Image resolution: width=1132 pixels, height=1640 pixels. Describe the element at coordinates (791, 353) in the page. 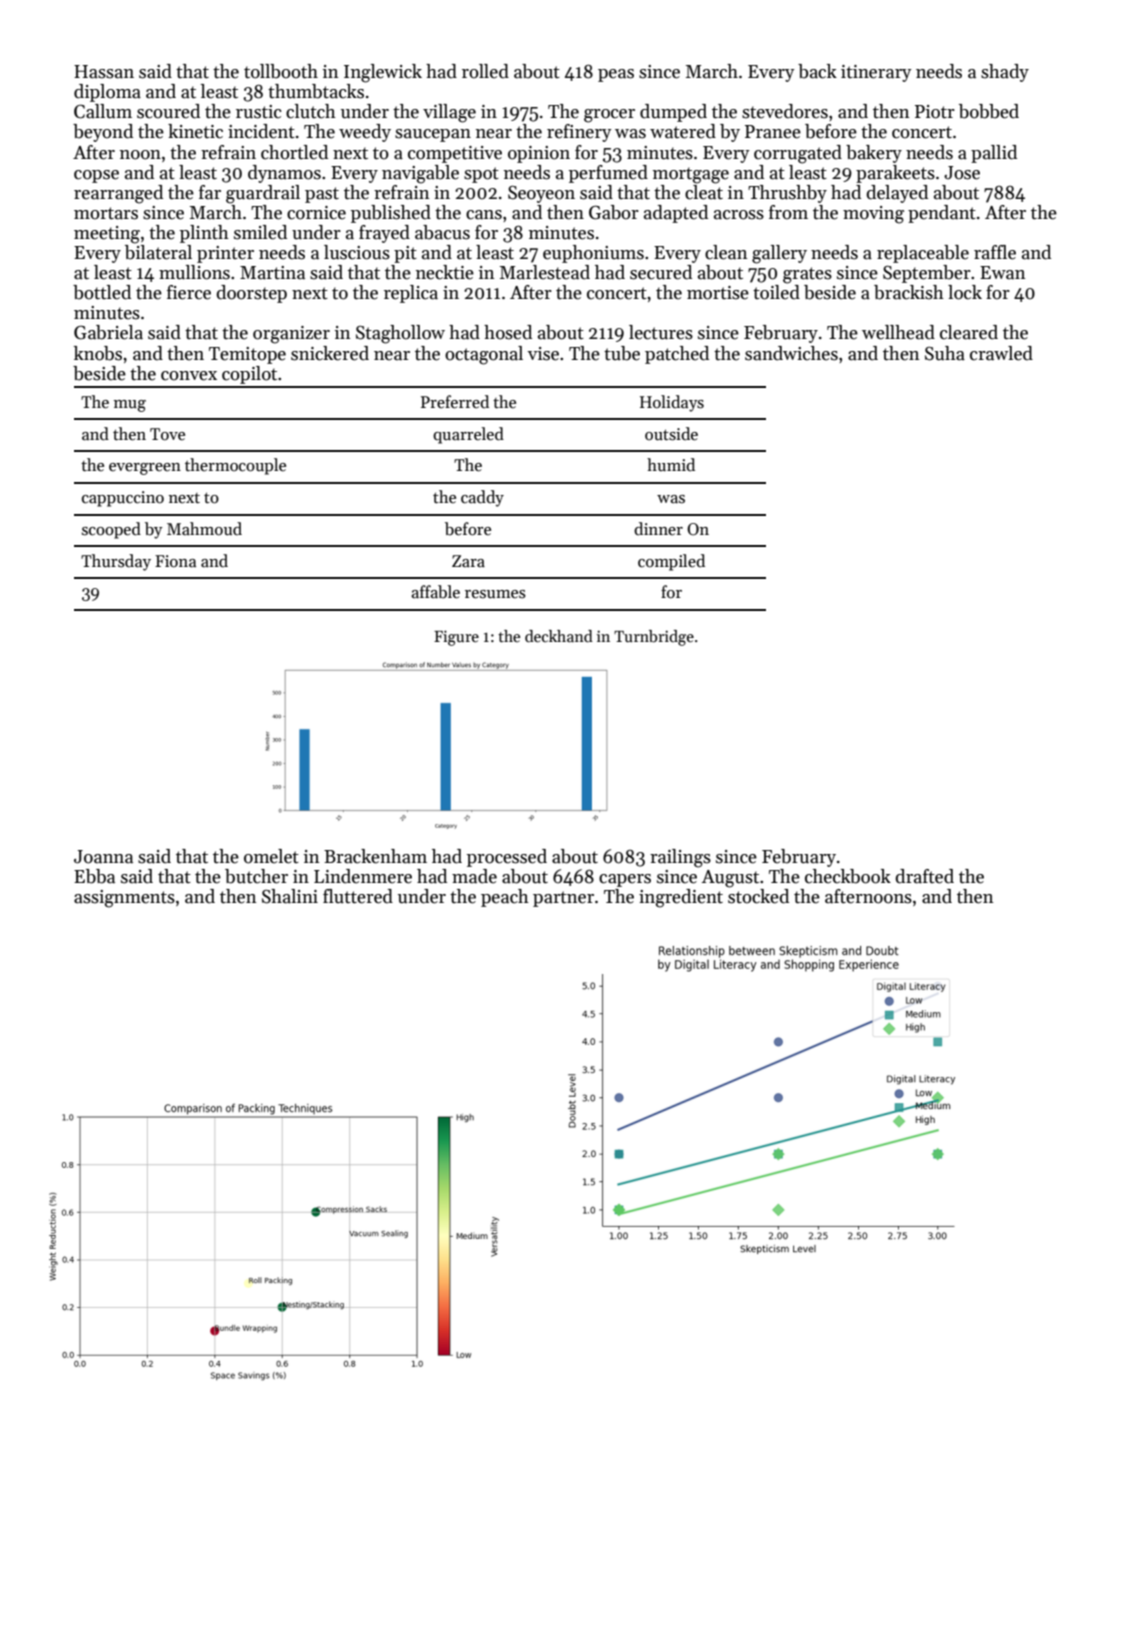

I see `sandwiches` at that location.
